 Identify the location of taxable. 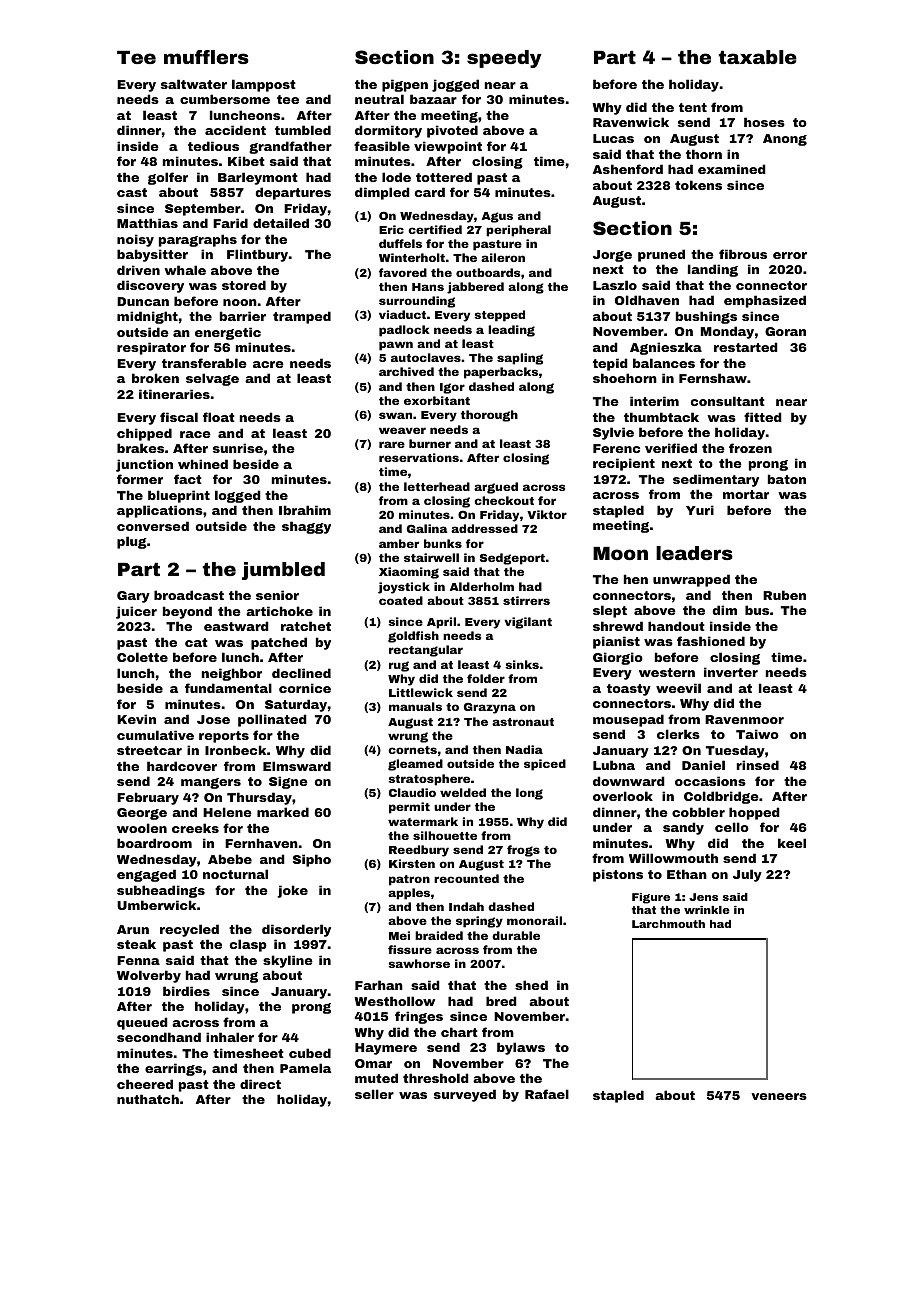
(758, 57).
